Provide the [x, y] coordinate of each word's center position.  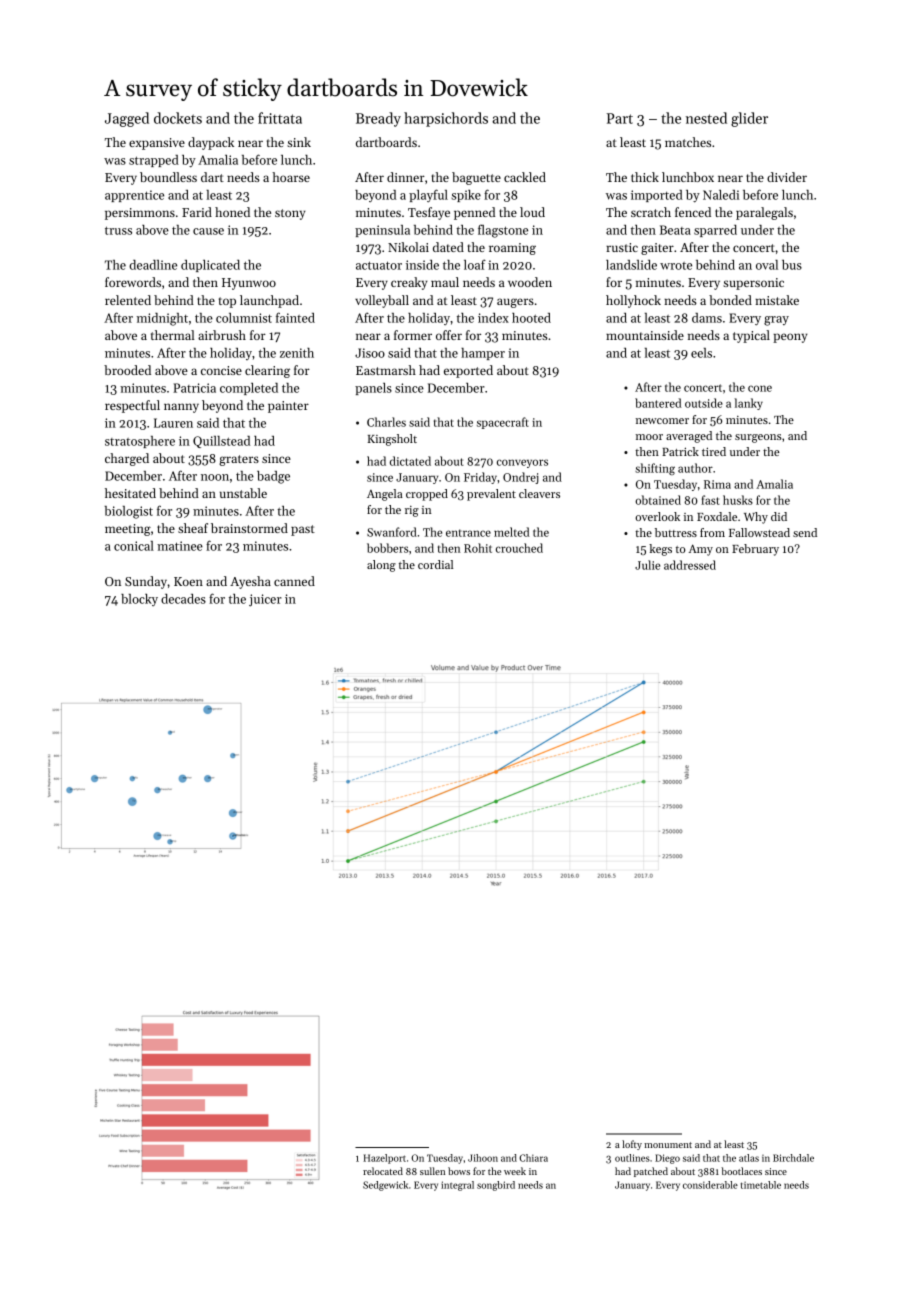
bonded [730, 300]
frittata [280, 118]
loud [532, 212]
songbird [496, 1186]
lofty [632, 1145]
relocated [383, 1171]
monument [668, 1145]
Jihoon [483, 1158]
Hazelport [384, 1159]
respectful [132, 406]
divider [787, 177]
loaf [475, 264]
